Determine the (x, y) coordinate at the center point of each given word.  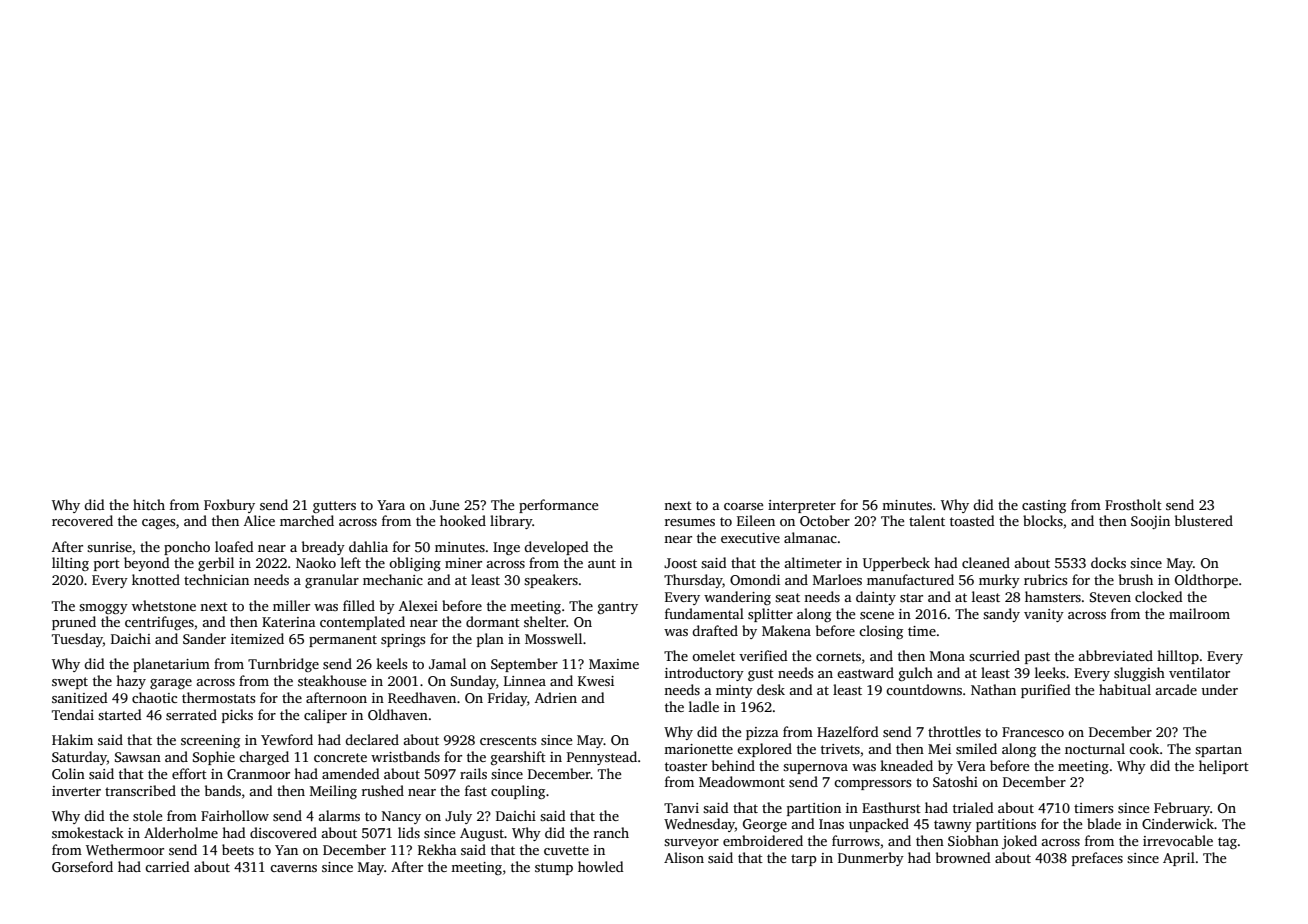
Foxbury (229, 506)
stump (554, 869)
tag (1227, 843)
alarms (339, 815)
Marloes (837, 579)
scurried (994, 655)
